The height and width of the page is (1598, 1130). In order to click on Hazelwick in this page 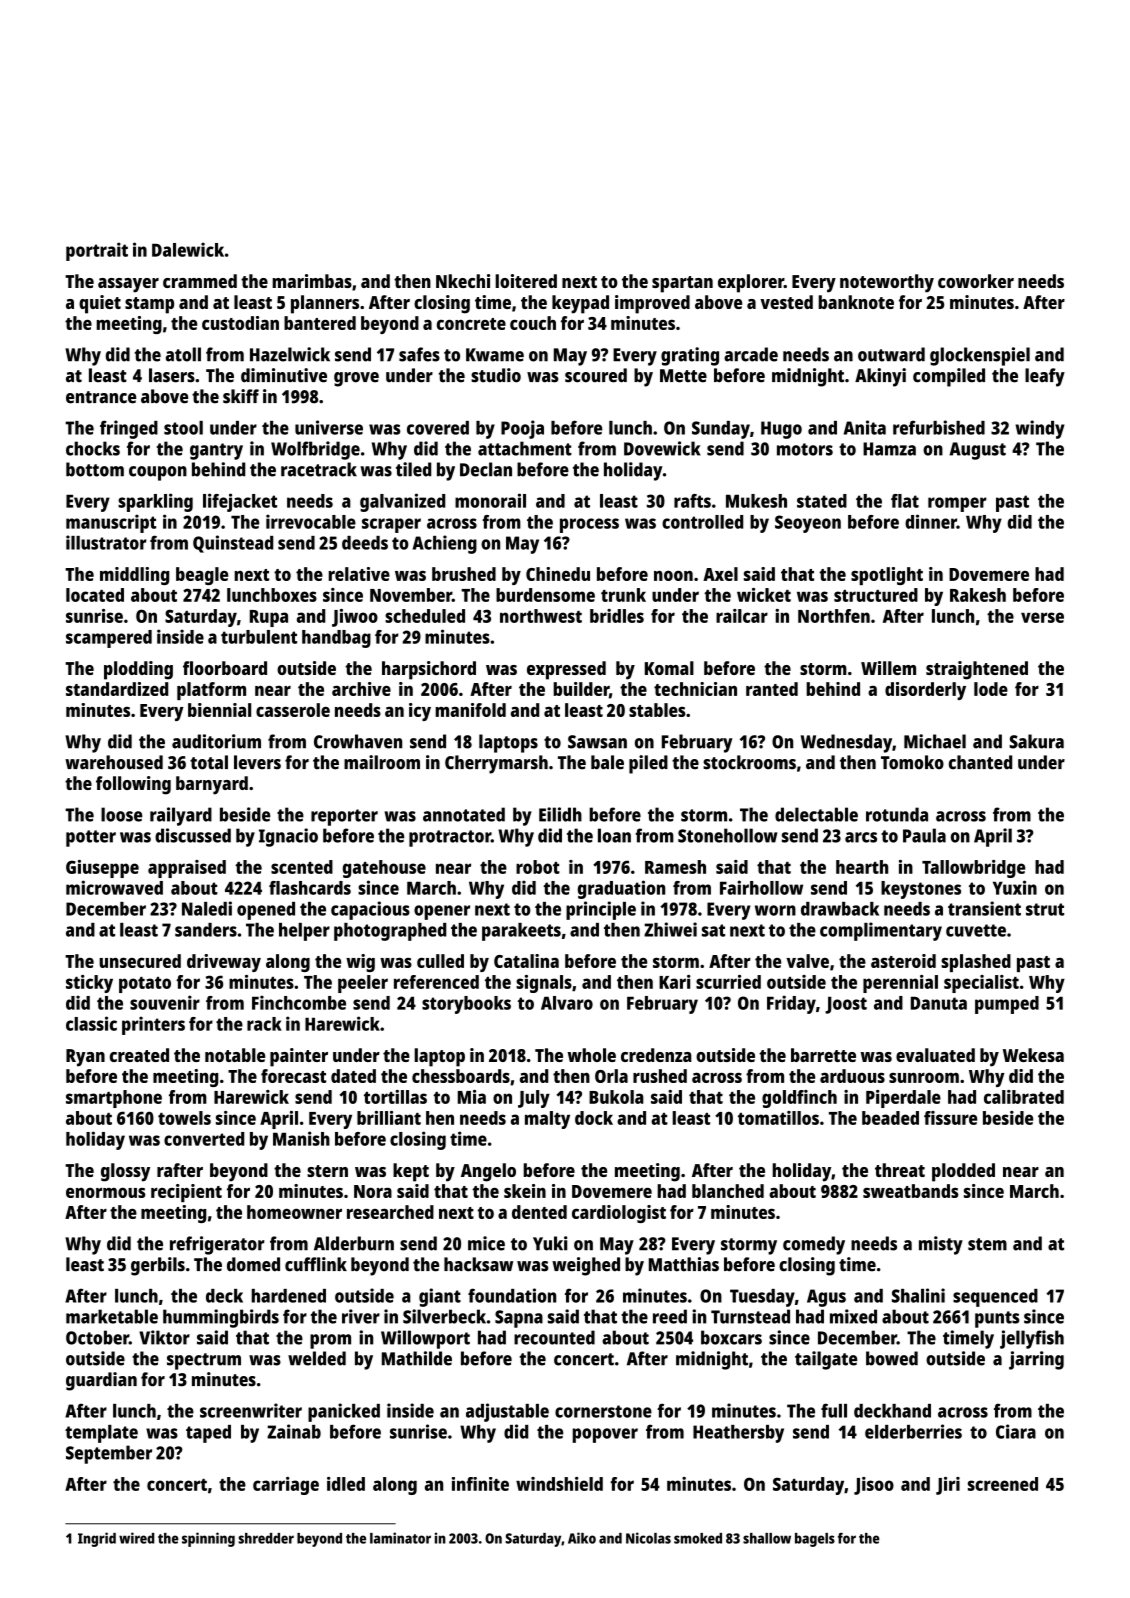, I will do `click(290, 354)`.
